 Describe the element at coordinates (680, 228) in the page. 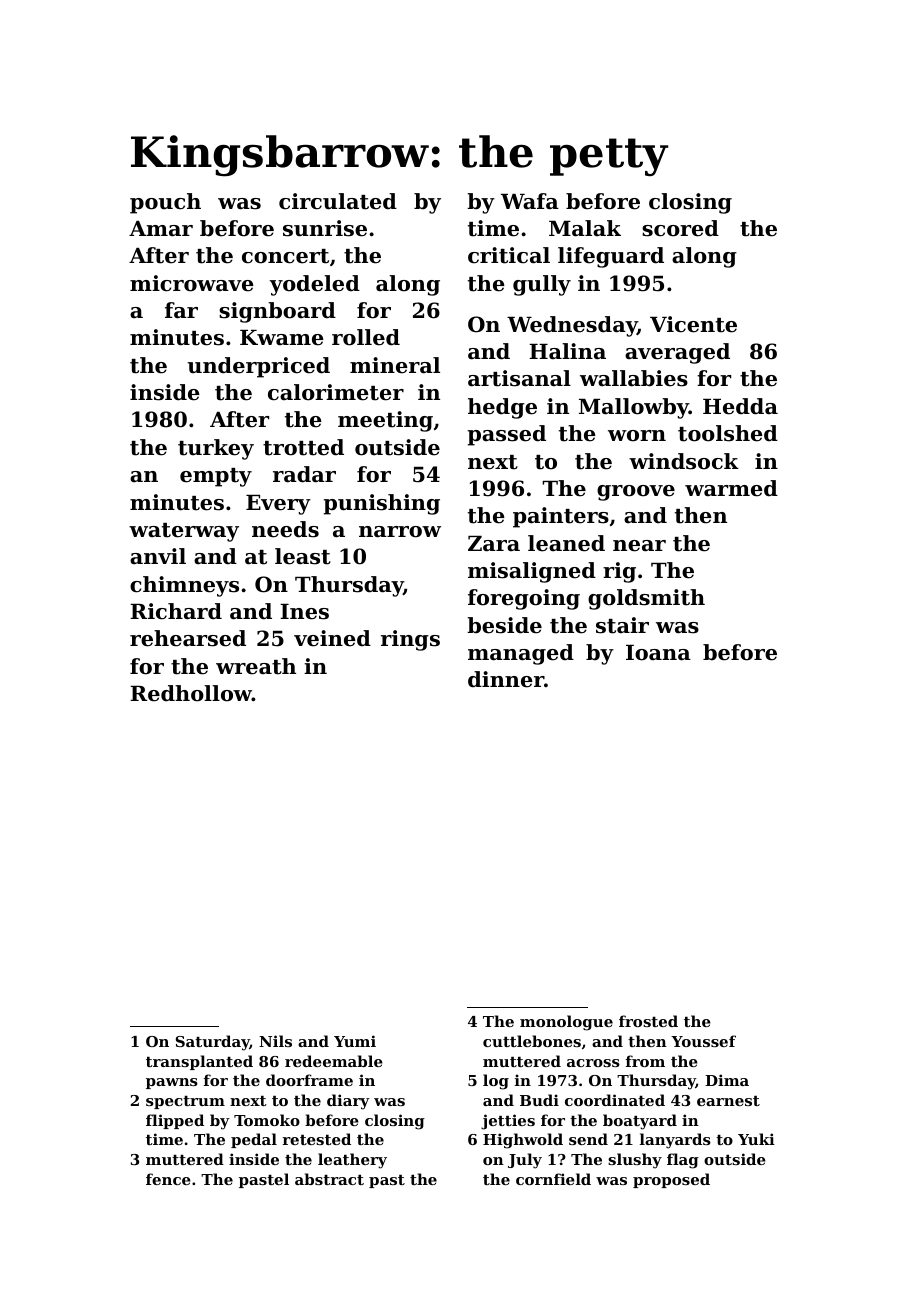

I see `scored` at that location.
